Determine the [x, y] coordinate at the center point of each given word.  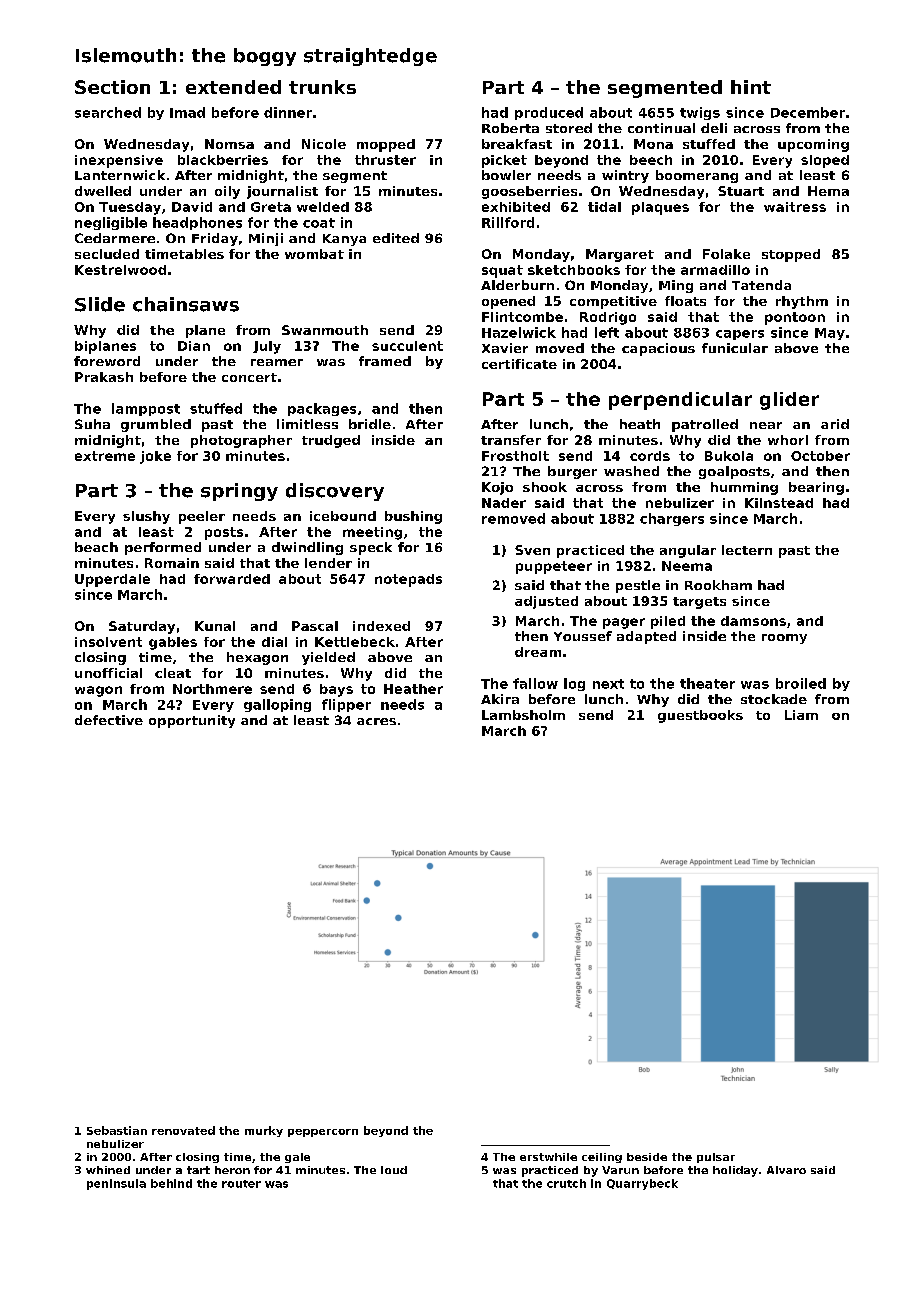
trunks [322, 87]
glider [789, 401]
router [241, 1184]
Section [112, 87]
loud [394, 1170]
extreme [105, 456]
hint [751, 87]
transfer [511, 440]
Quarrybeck [642, 1184]
